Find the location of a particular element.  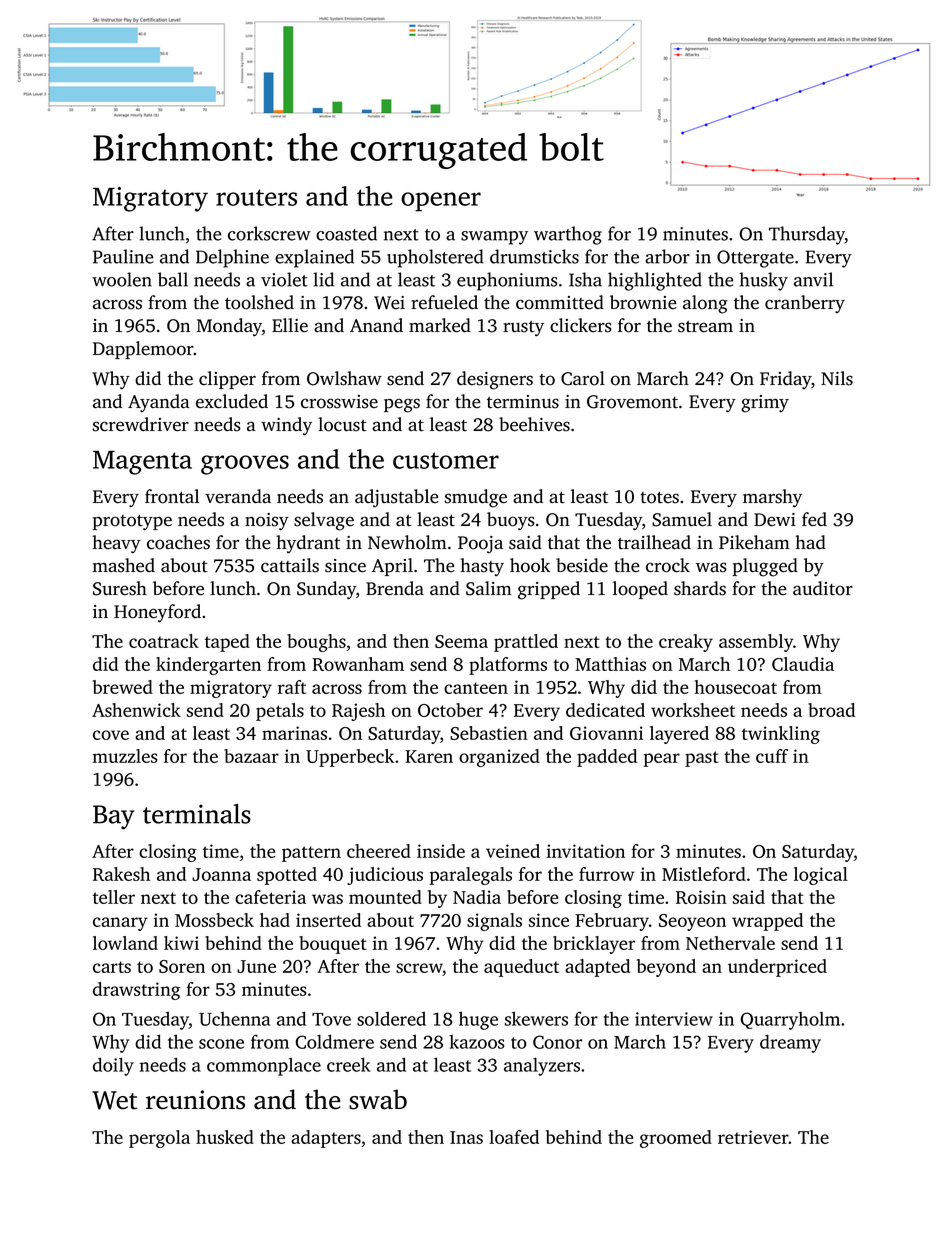

coatrack is located at coordinates (164, 641).
